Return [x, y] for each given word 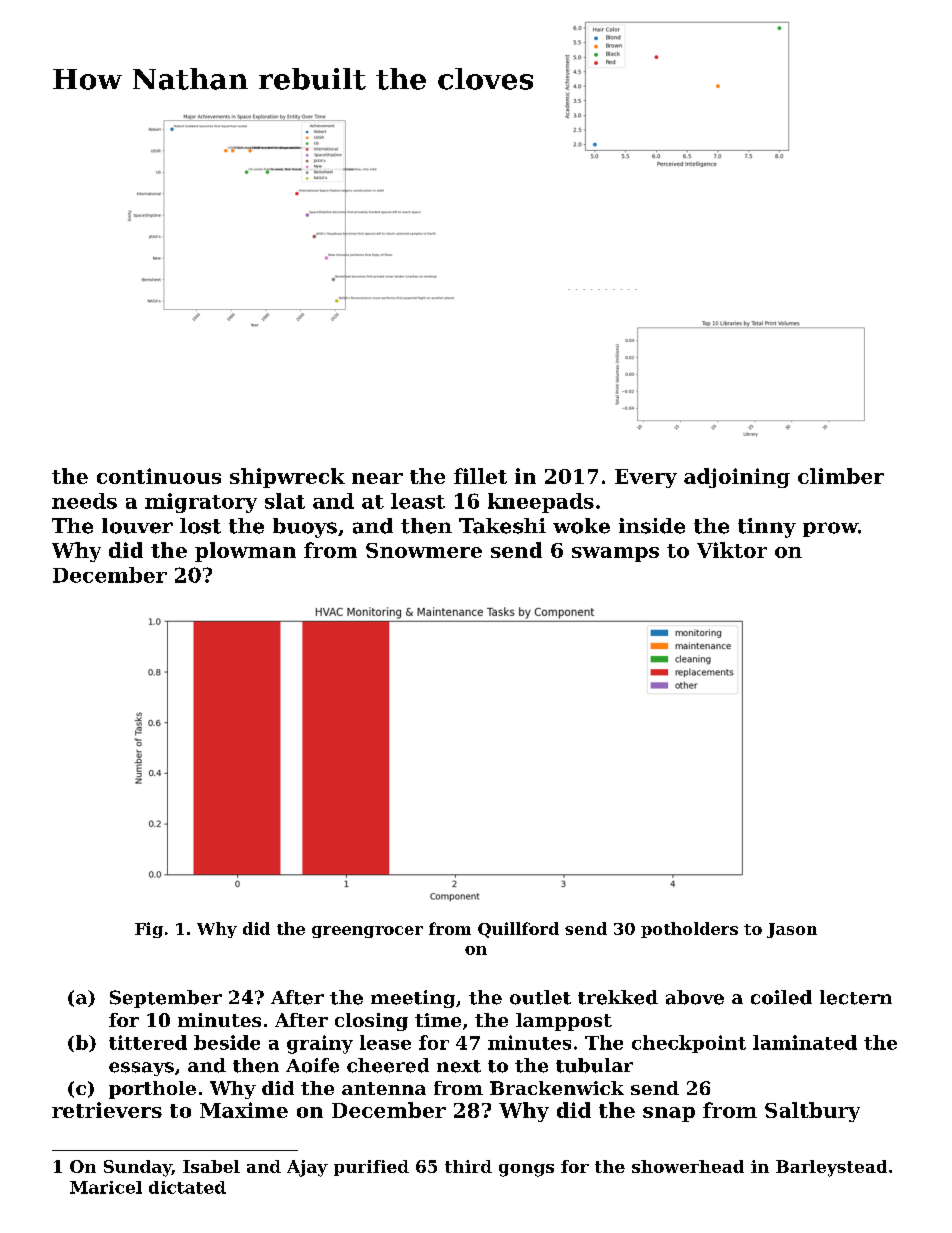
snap [669, 1114]
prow [830, 529]
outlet [540, 997]
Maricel [106, 1187]
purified [371, 1168]
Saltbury [812, 1112]
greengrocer [367, 932]
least [418, 501]
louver [137, 526]
